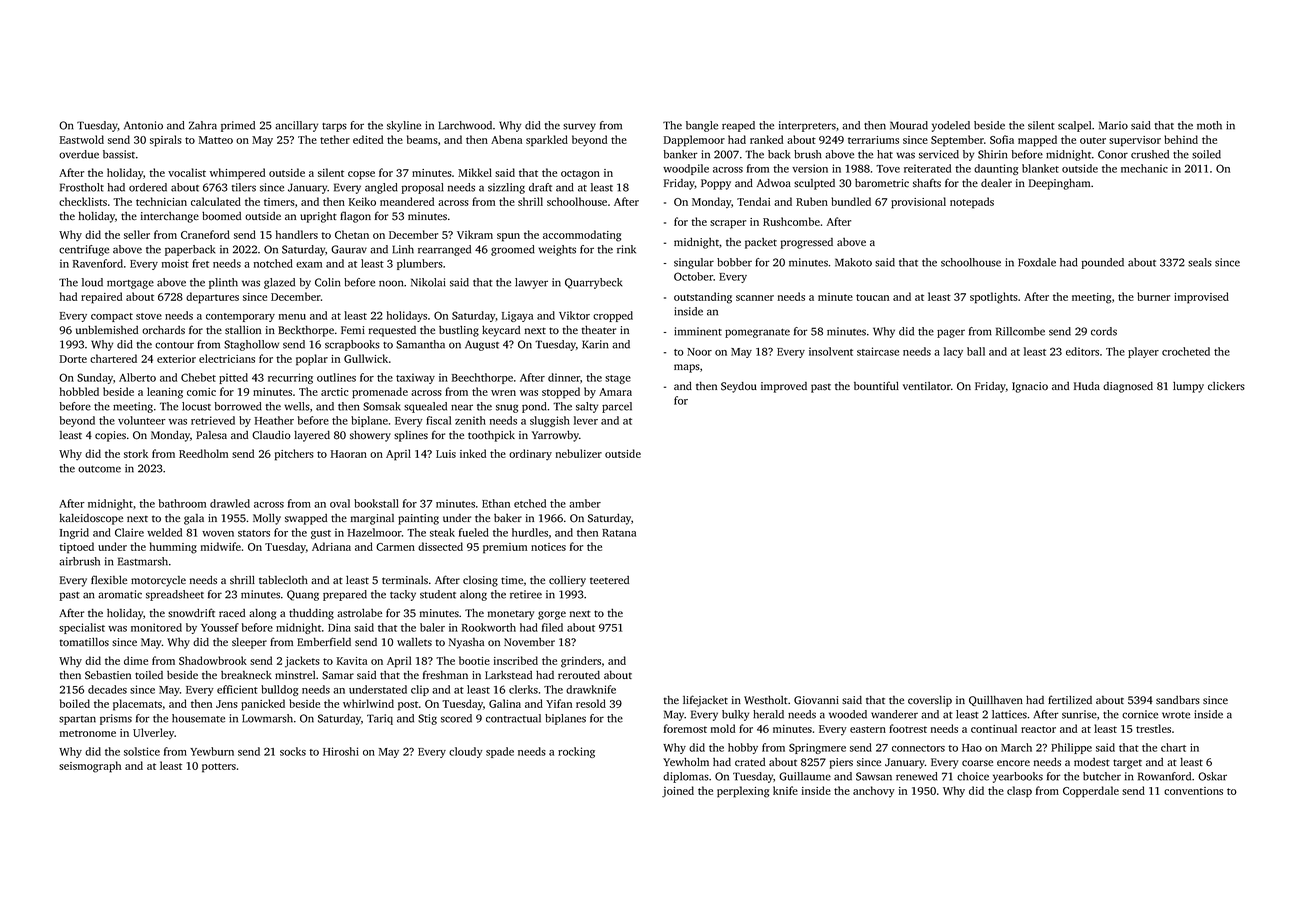  Describe the element at coordinates (403, 249) in the screenshot. I see `Linh` at that location.
